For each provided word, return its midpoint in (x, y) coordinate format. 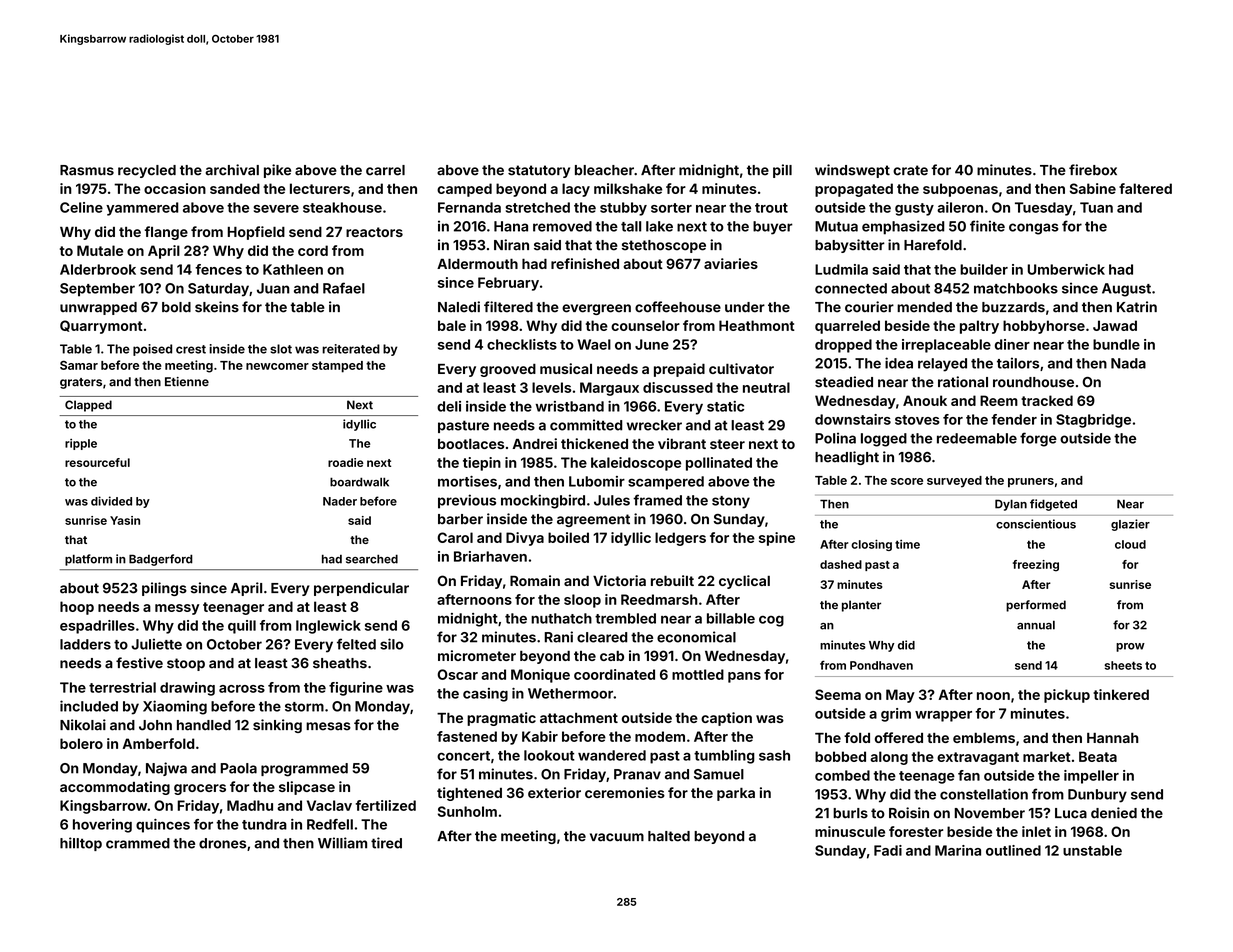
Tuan (1096, 207)
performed (1036, 606)
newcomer (277, 366)
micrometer (477, 655)
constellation (984, 794)
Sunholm (467, 811)
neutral (766, 387)
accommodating (115, 788)
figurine (356, 689)
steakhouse (342, 207)
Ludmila (841, 269)
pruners (1031, 483)
